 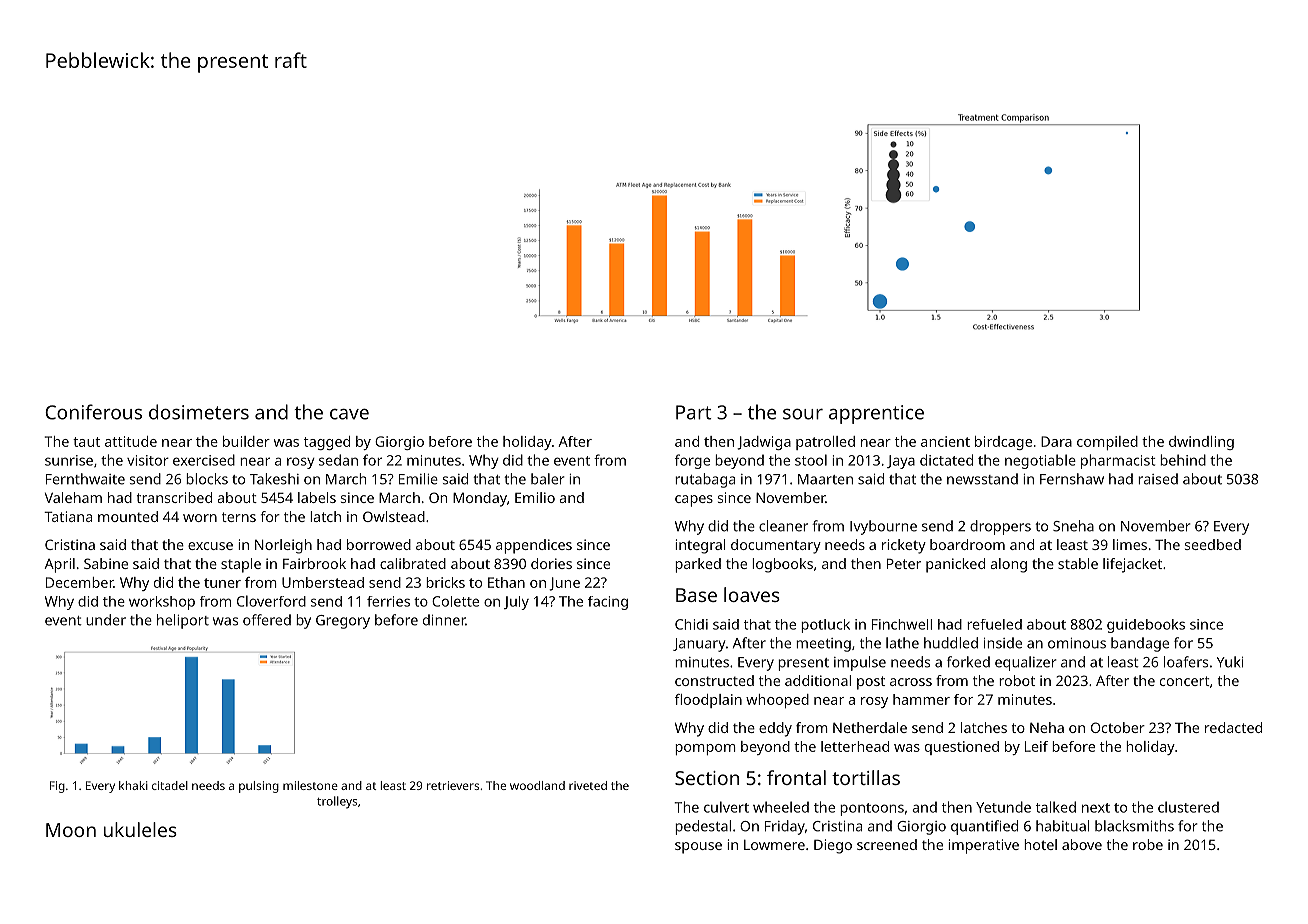 What do you see at coordinates (705, 749) in the image?
I see `pompom` at bounding box center [705, 749].
